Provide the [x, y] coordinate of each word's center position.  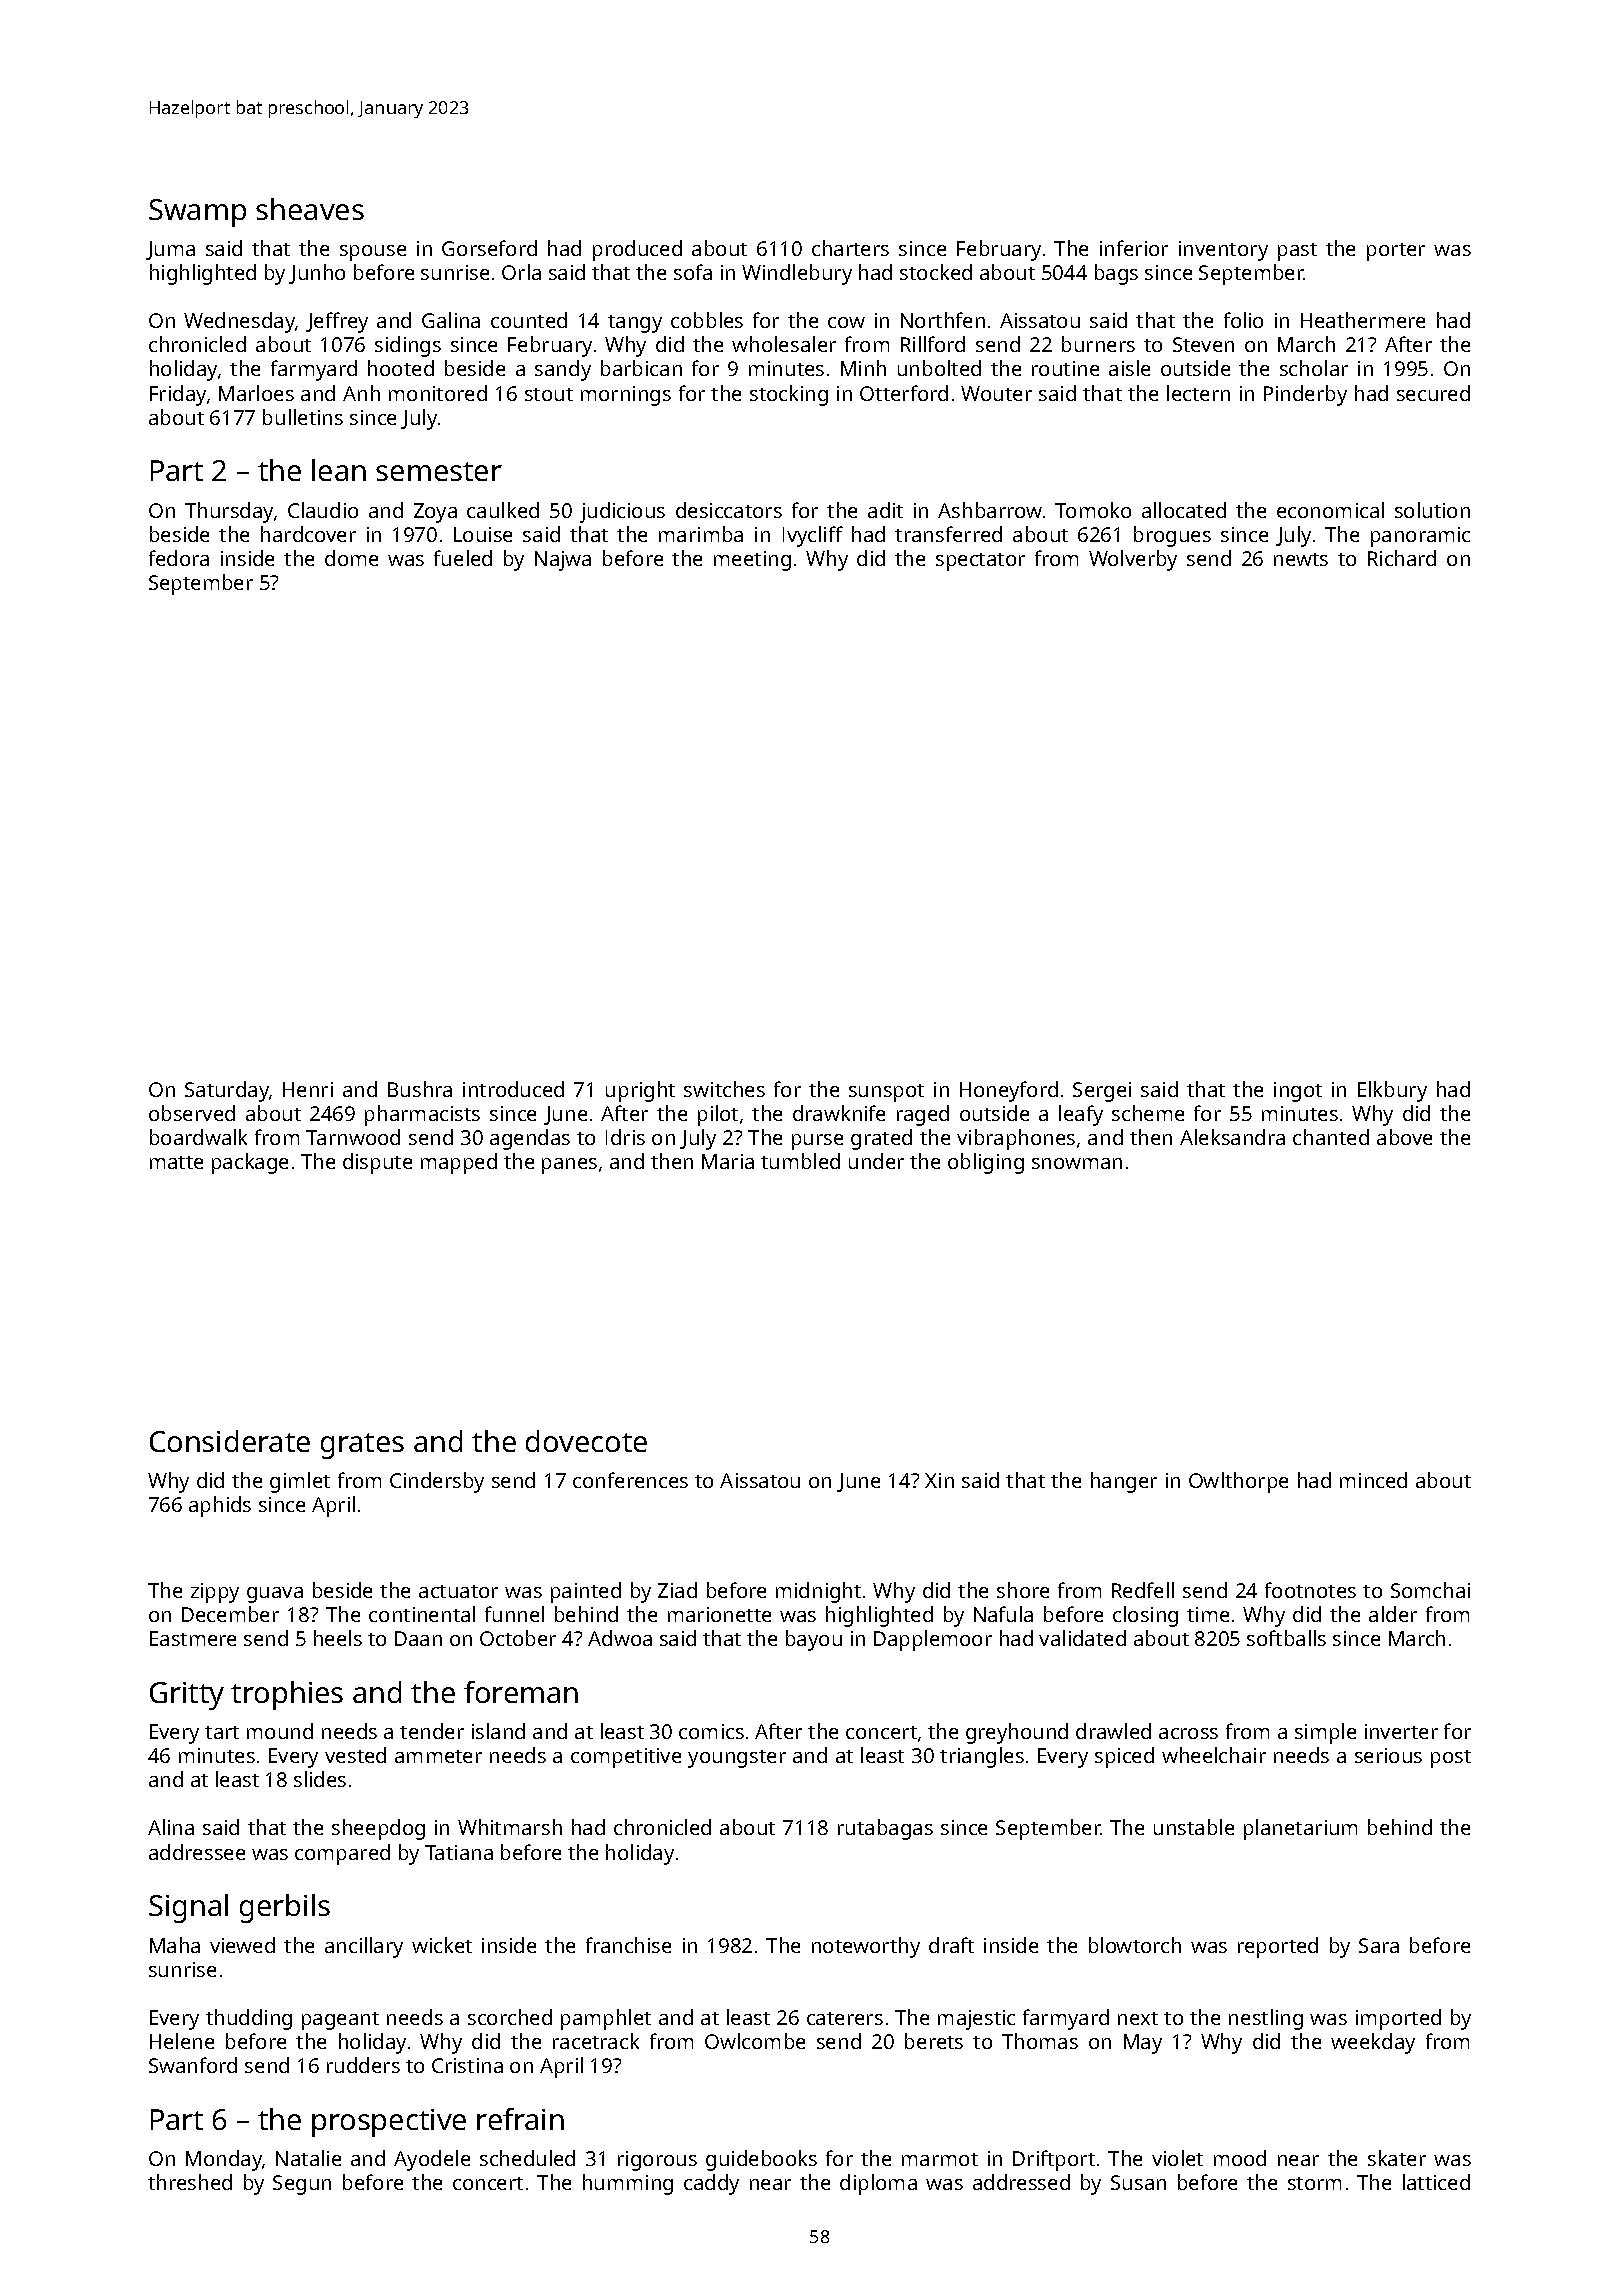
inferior [1134, 248]
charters [850, 248]
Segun [302, 2185]
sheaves [310, 209]
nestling [1266, 2019]
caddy [711, 2184]
